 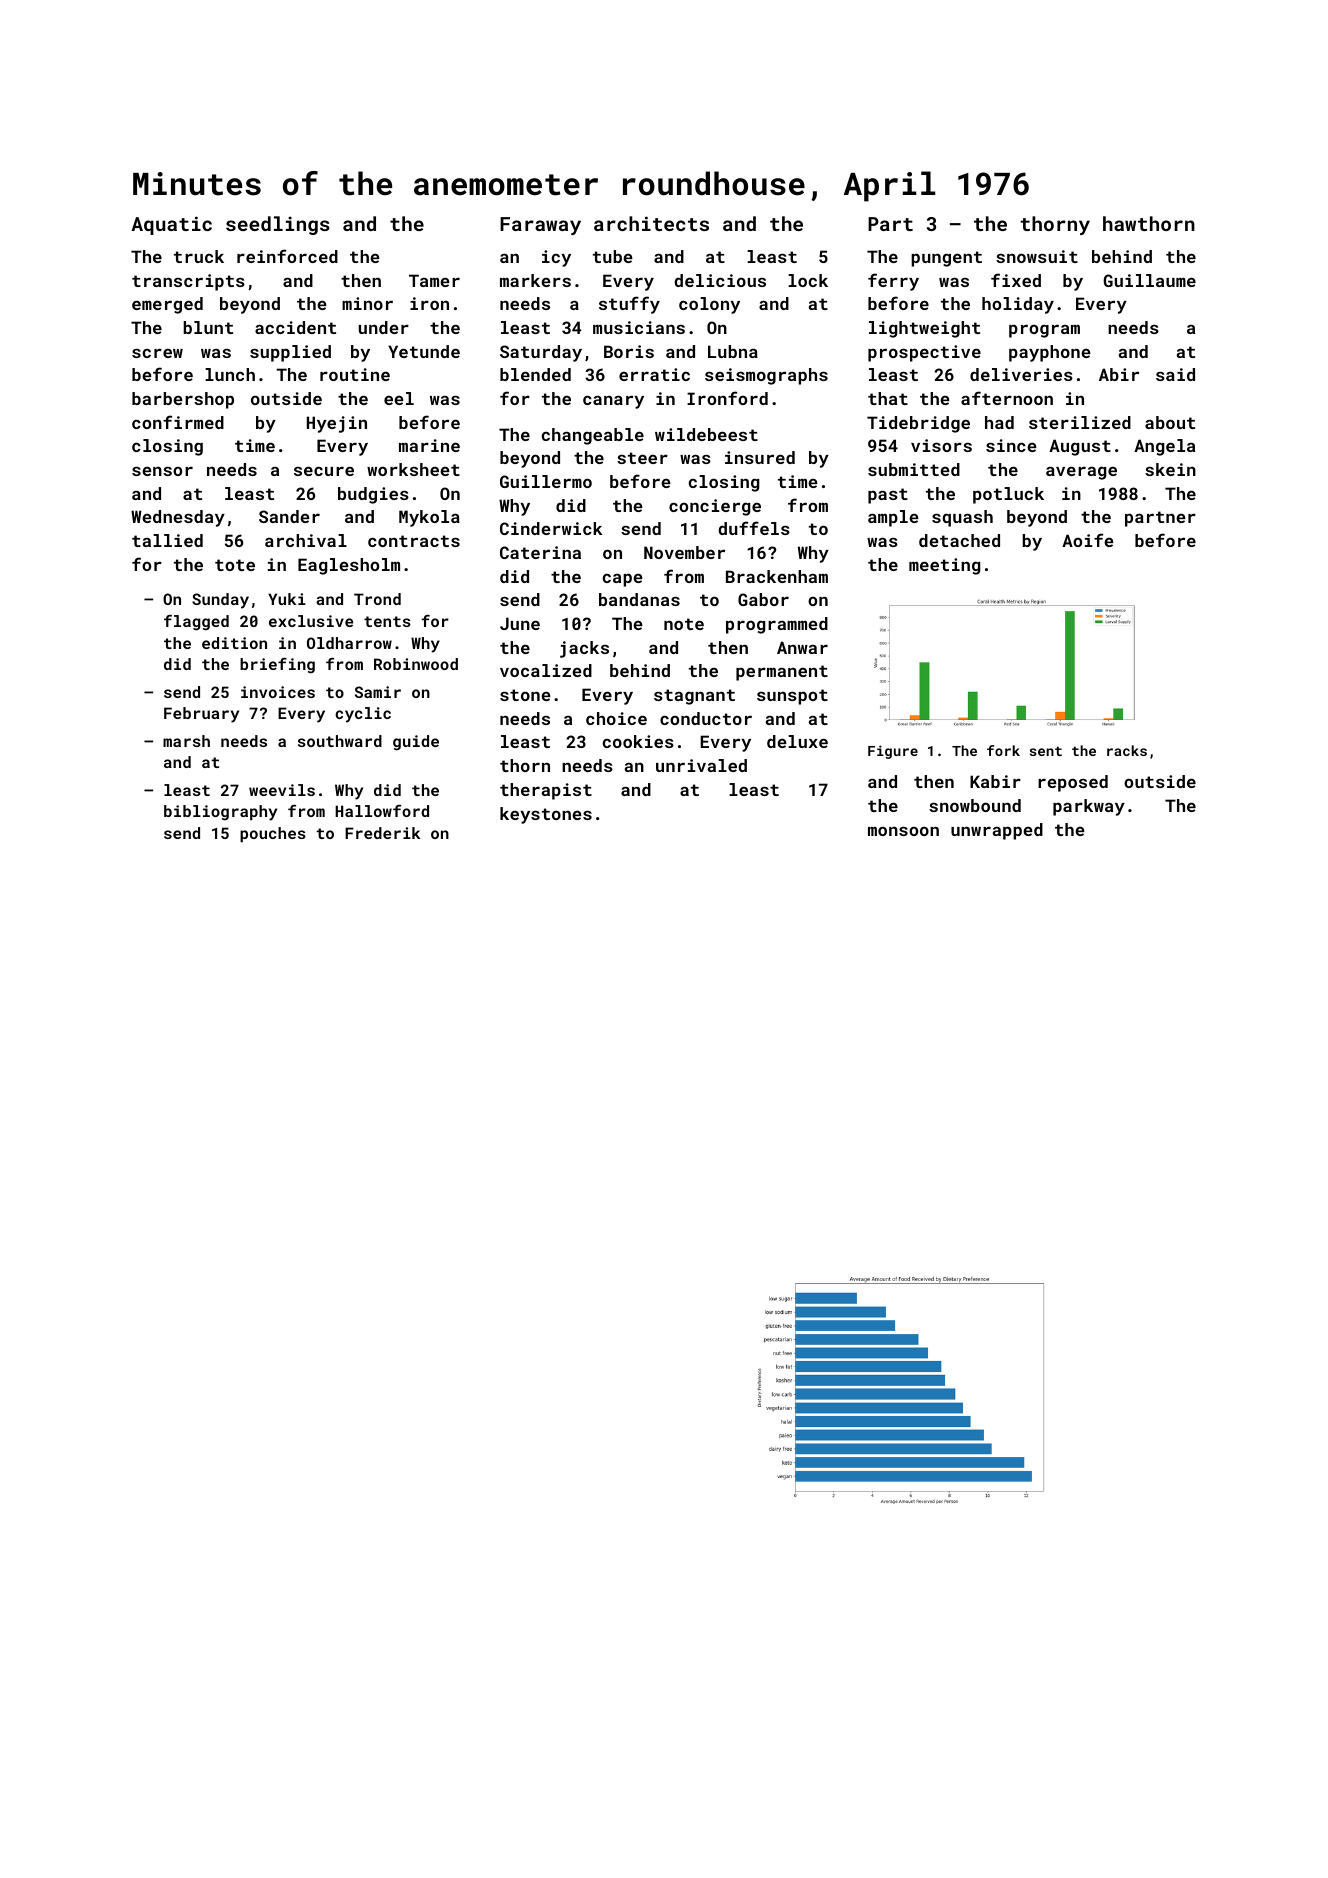 What do you see at coordinates (792, 697) in the image?
I see `sunspot` at bounding box center [792, 697].
